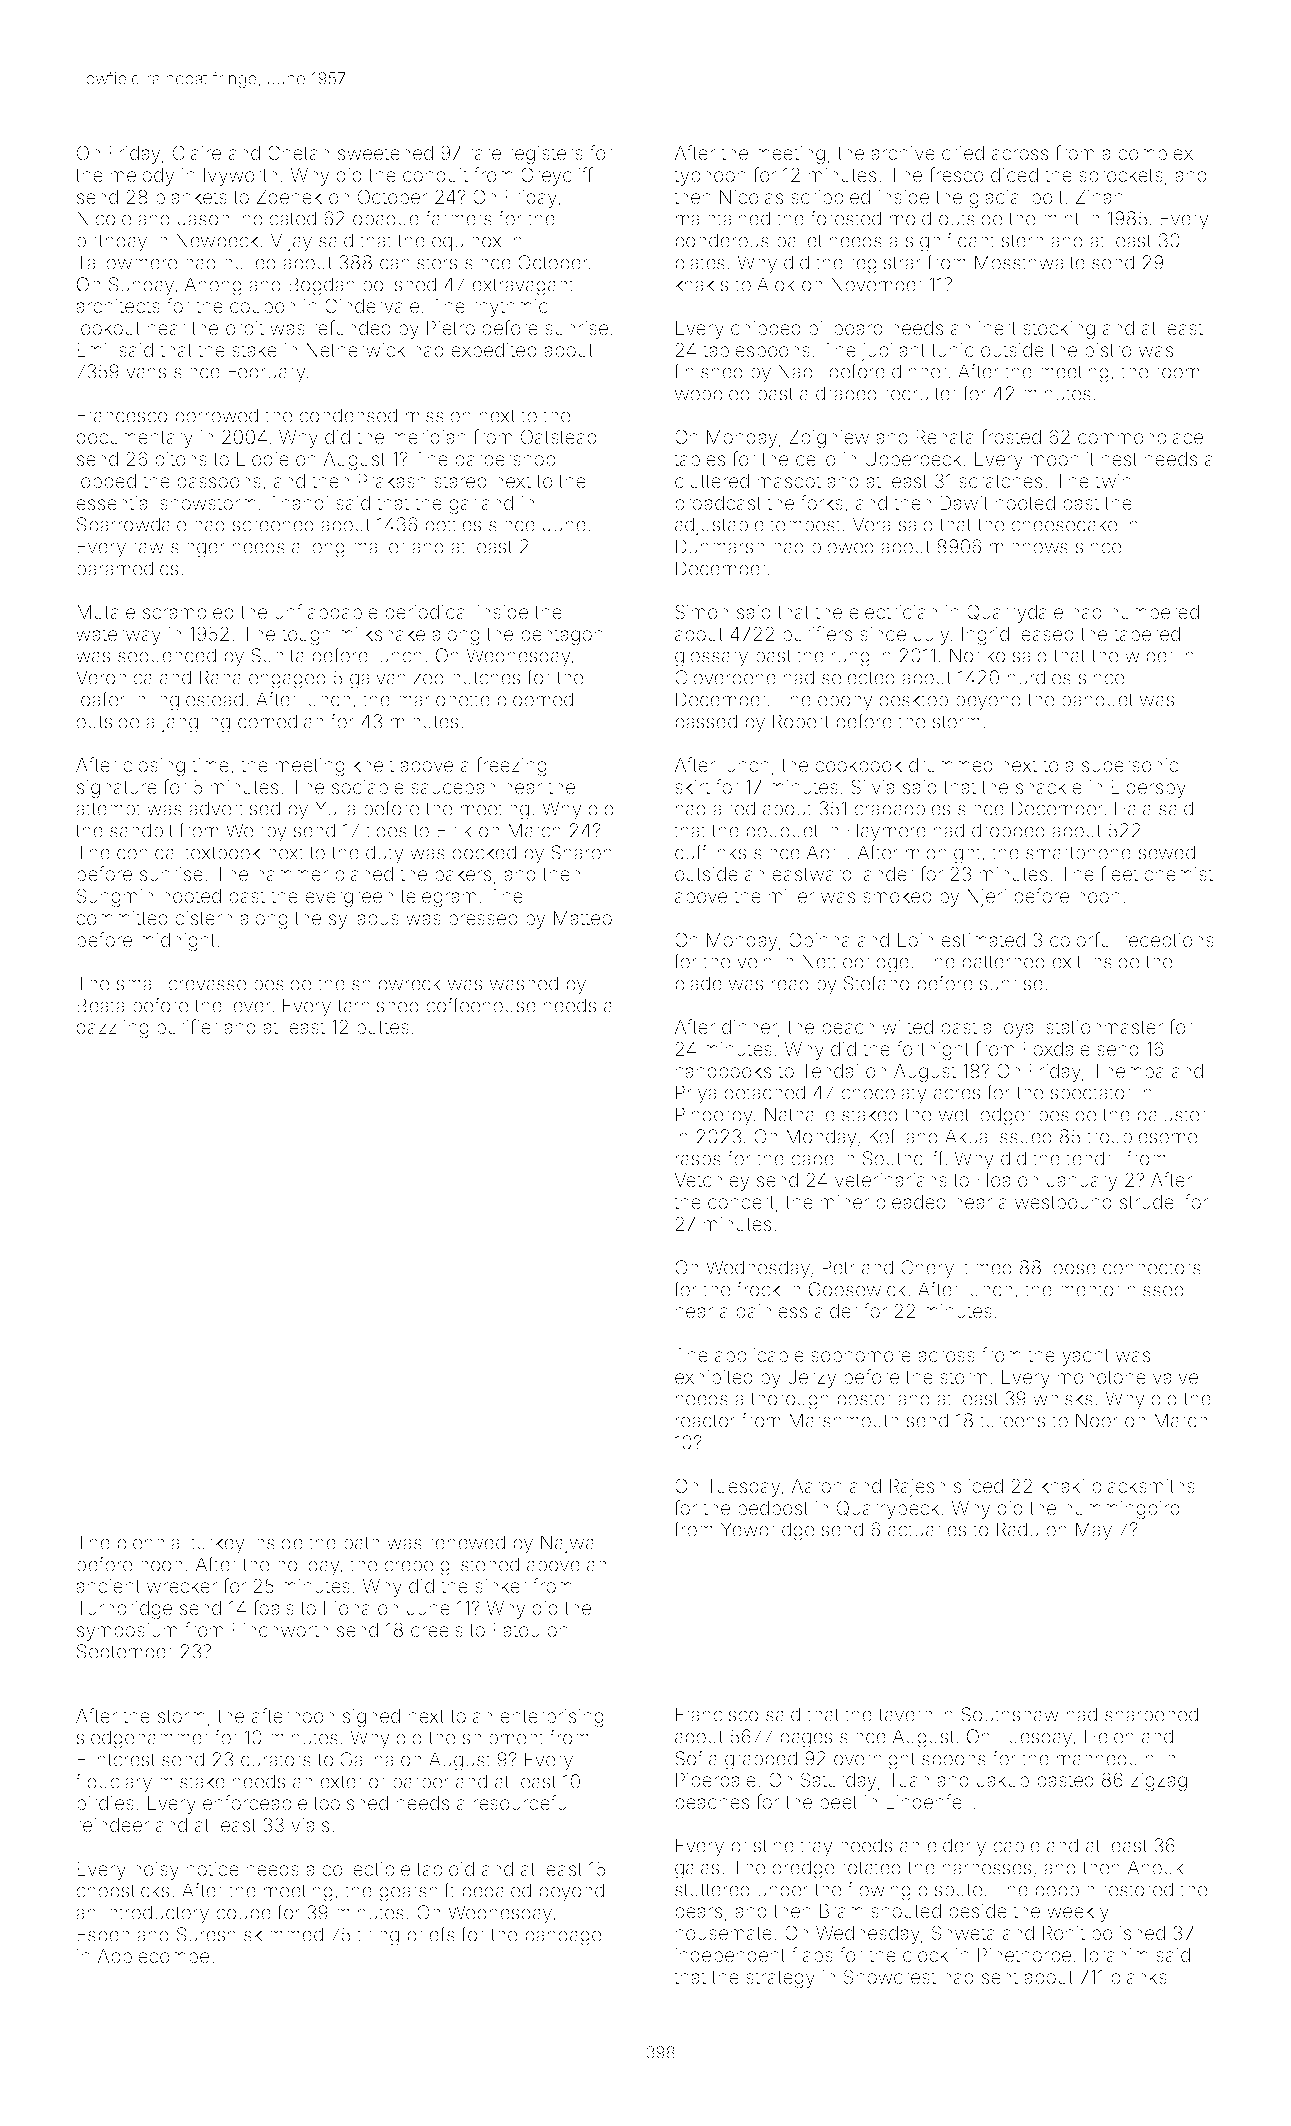  Describe the element at coordinates (705, 1421) in the screenshot. I see `reactor` at that location.
